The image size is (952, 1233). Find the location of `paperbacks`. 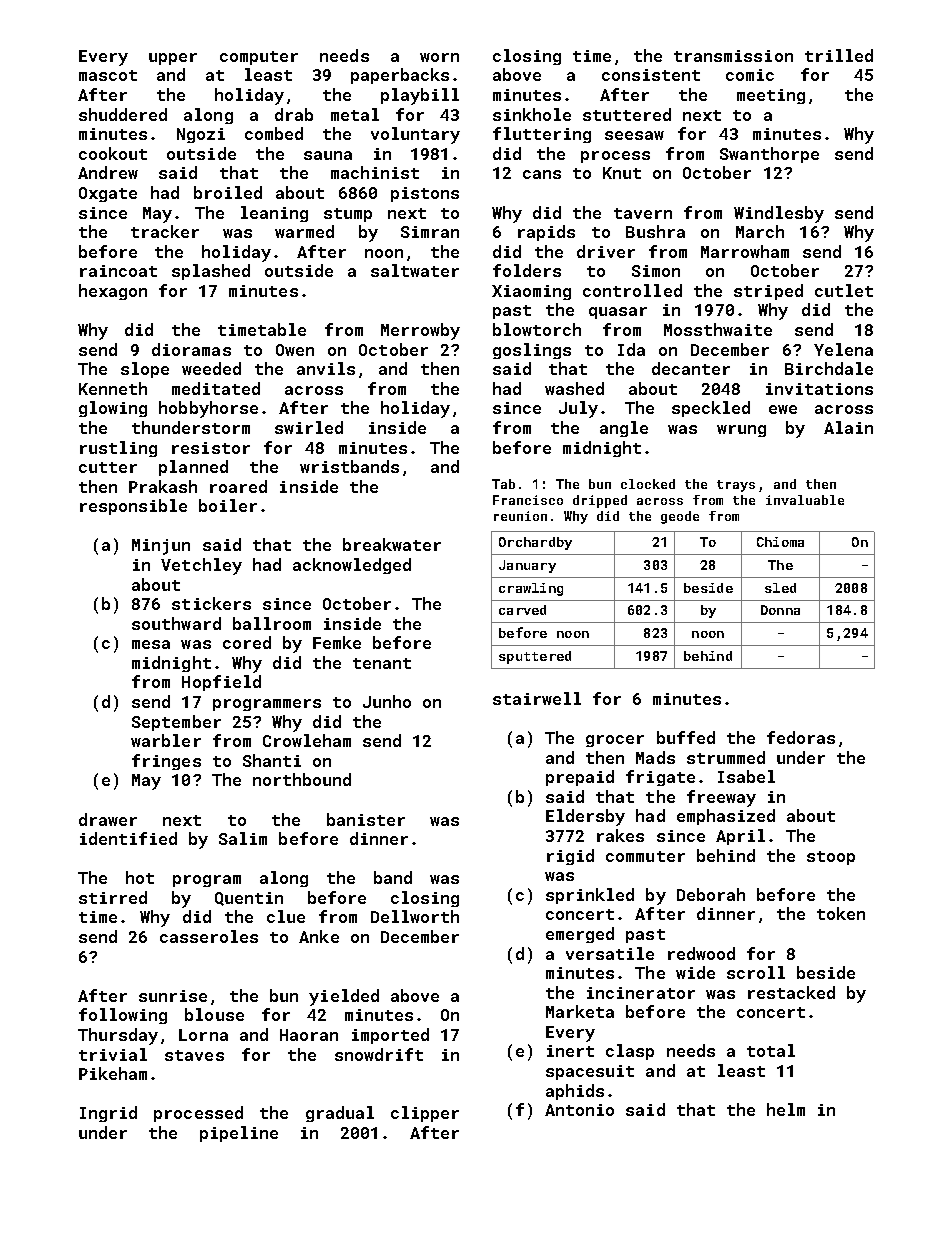

paperbacks is located at coordinates (400, 76).
